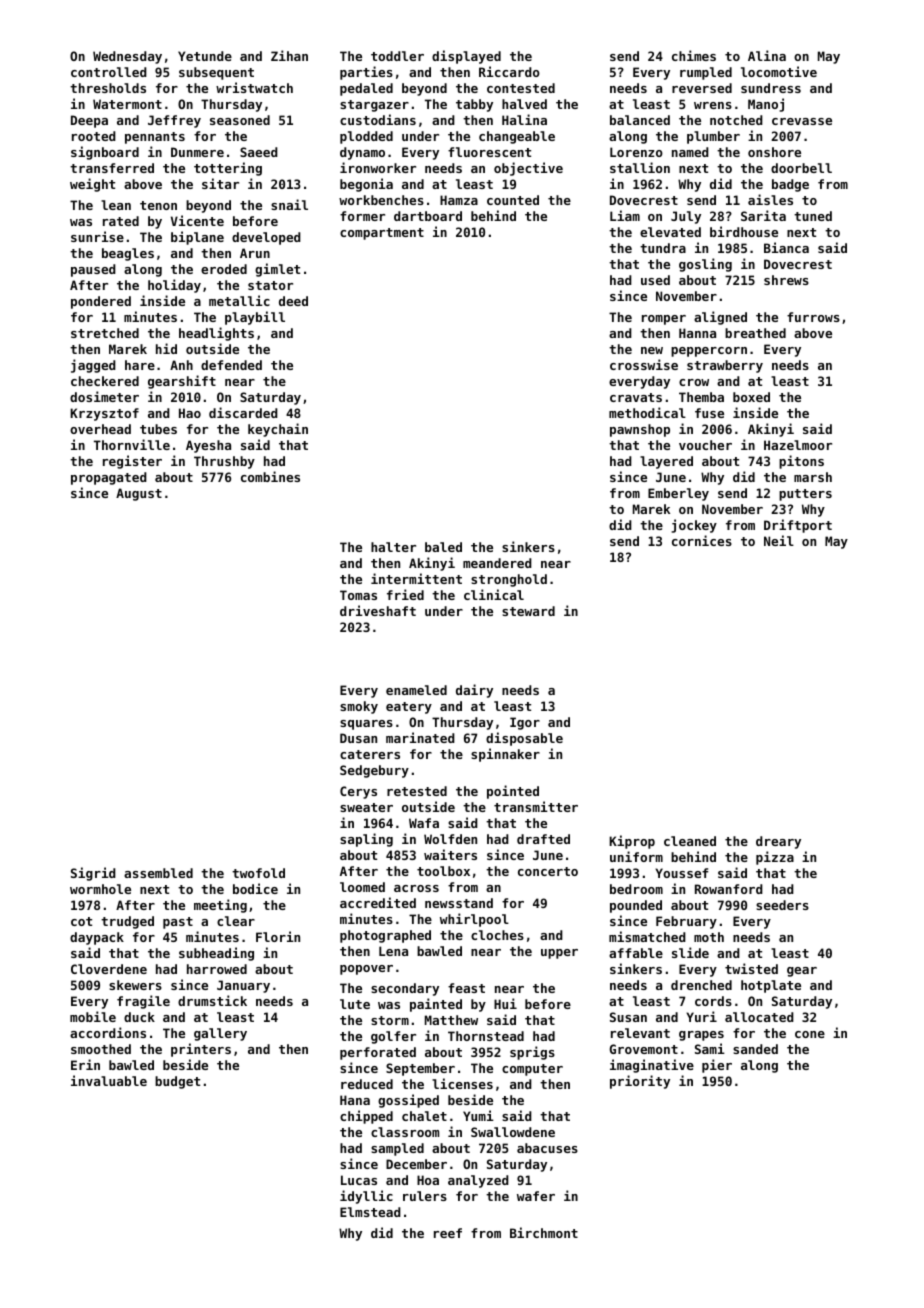 The height and width of the screenshot is (1308, 924). I want to click on smoky, so click(359, 707).
